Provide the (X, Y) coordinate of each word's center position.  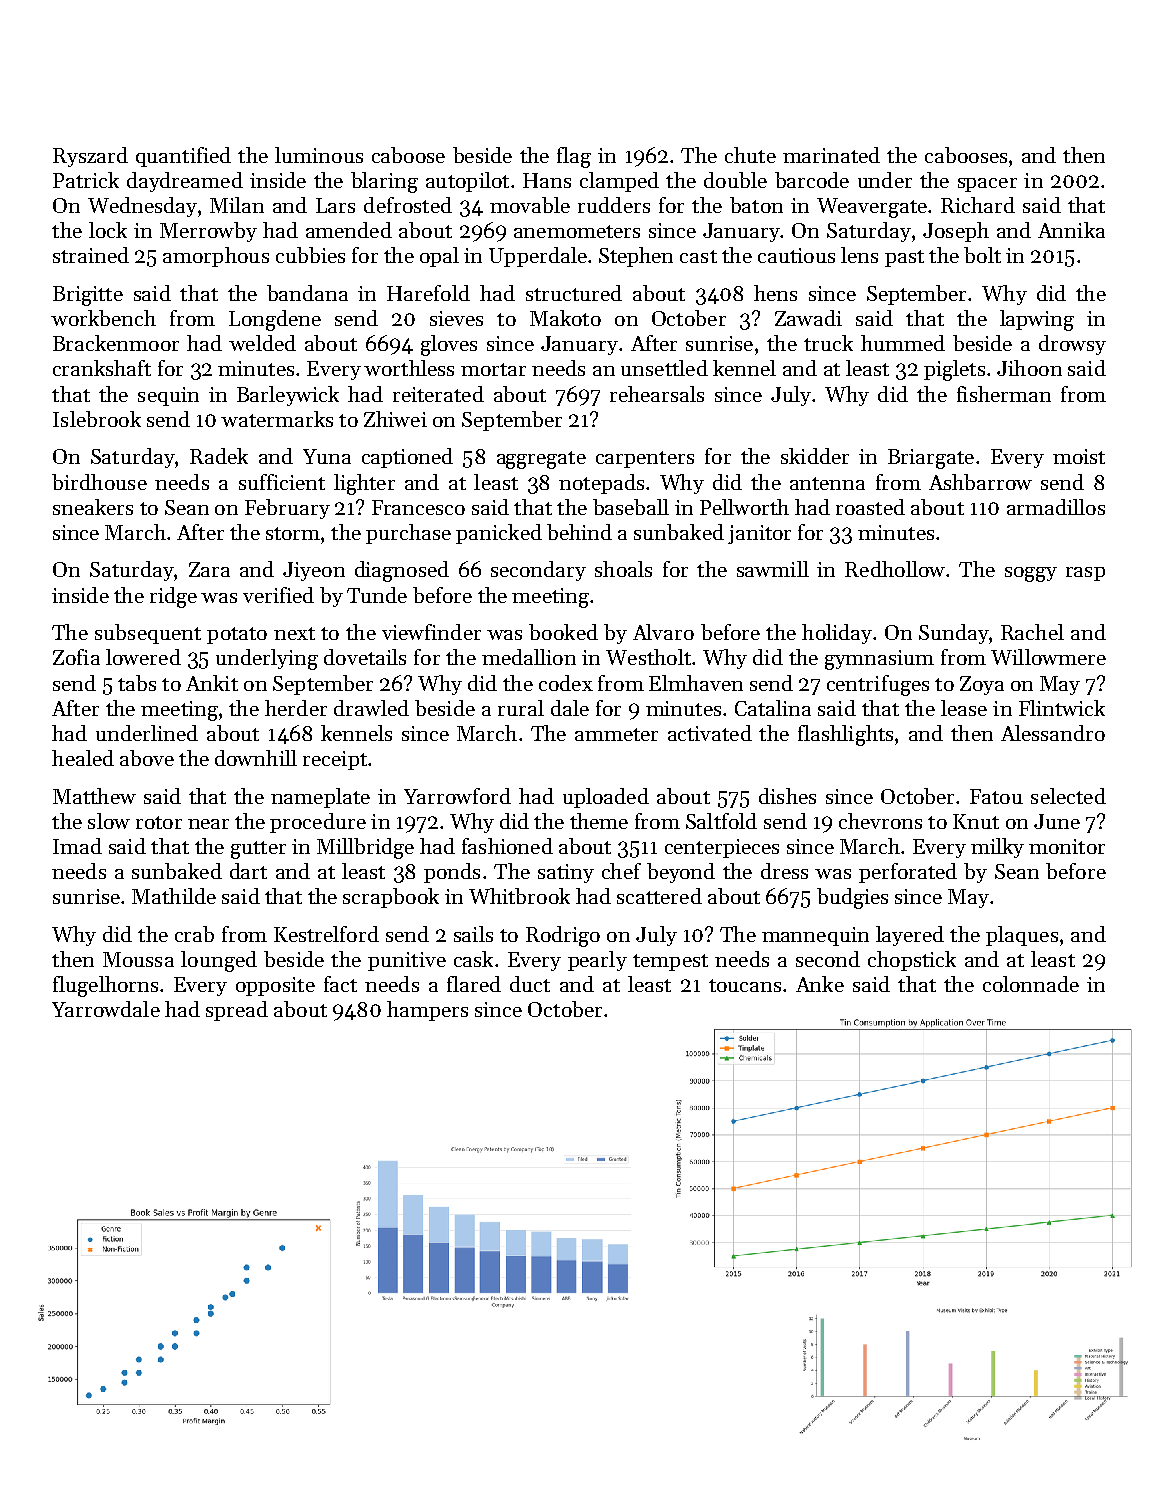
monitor (1067, 846)
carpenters (645, 459)
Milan (237, 205)
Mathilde (174, 896)
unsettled (664, 368)
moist (1079, 456)
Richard (978, 205)
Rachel (1032, 632)
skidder (815, 456)
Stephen (636, 257)
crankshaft (102, 368)
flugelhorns (105, 986)
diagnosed (402, 571)
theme (599, 821)
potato (237, 635)
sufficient (282, 482)
